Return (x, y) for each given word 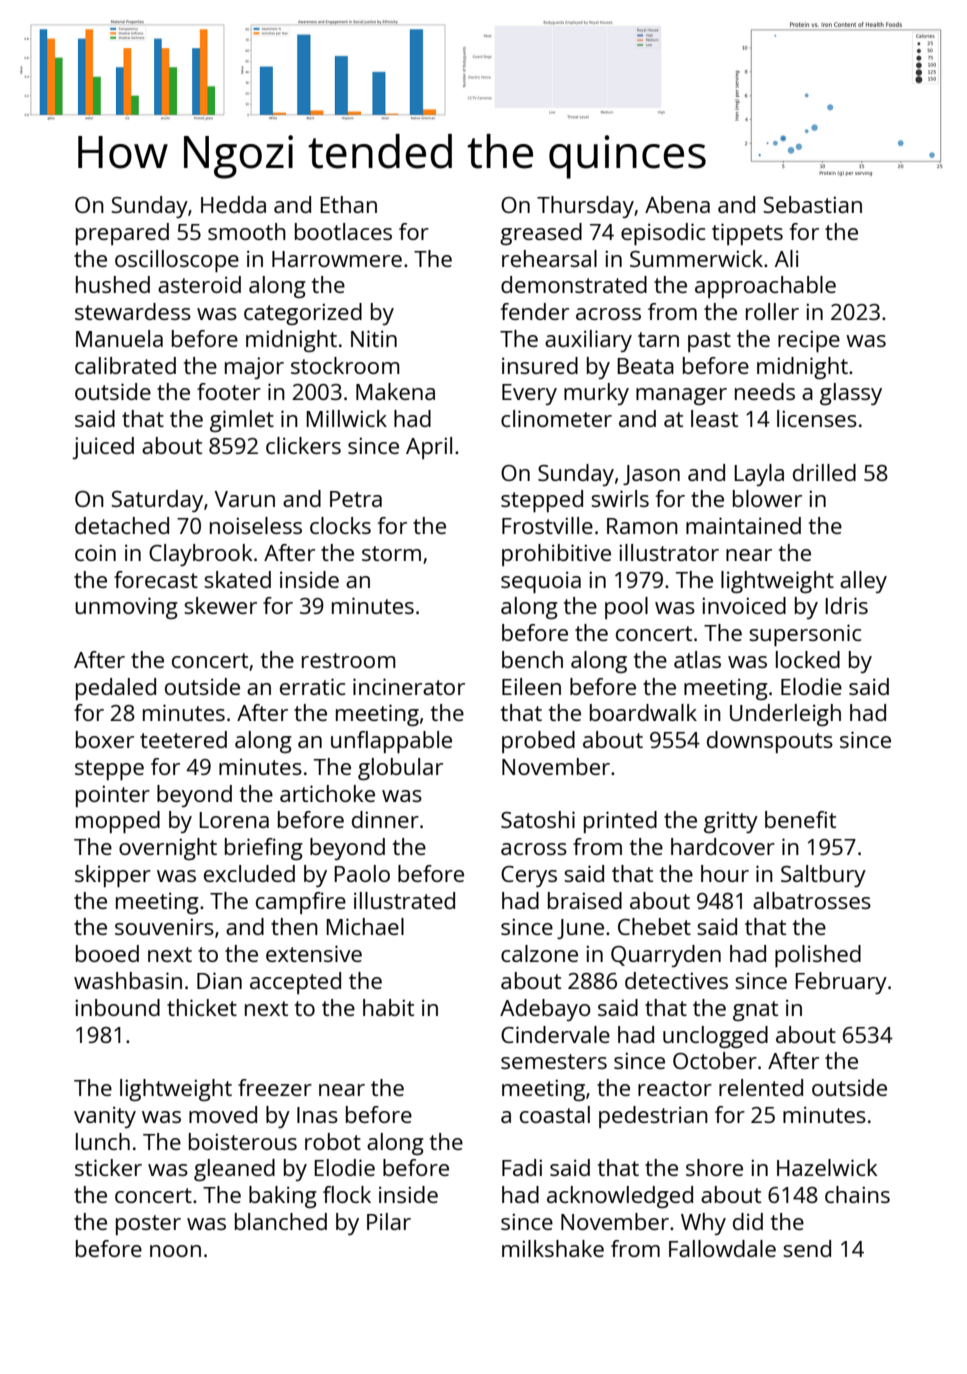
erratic (312, 686)
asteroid (199, 284)
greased (541, 234)
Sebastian (812, 204)
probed (538, 742)
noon (175, 1251)
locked (808, 659)
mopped (118, 822)
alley (863, 582)
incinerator (409, 686)
